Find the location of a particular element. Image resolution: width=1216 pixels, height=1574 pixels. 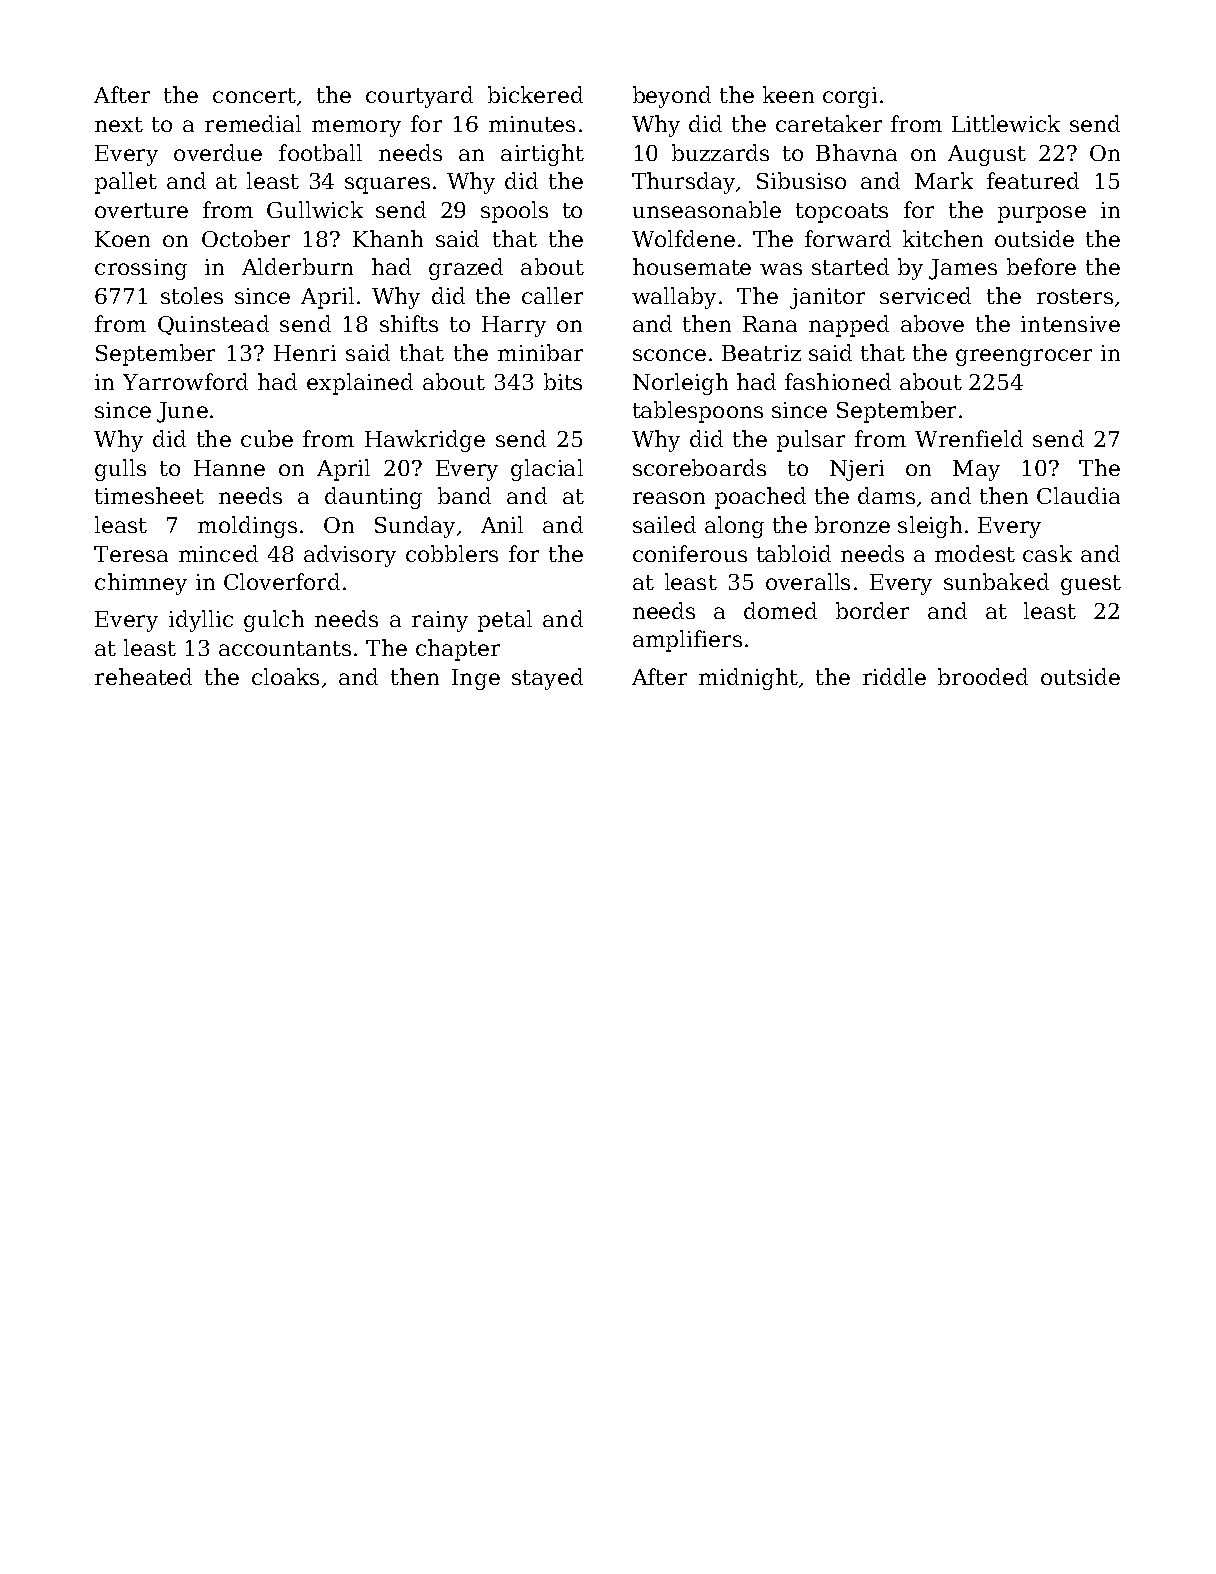

wallaby is located at coordinates (674, 298).
